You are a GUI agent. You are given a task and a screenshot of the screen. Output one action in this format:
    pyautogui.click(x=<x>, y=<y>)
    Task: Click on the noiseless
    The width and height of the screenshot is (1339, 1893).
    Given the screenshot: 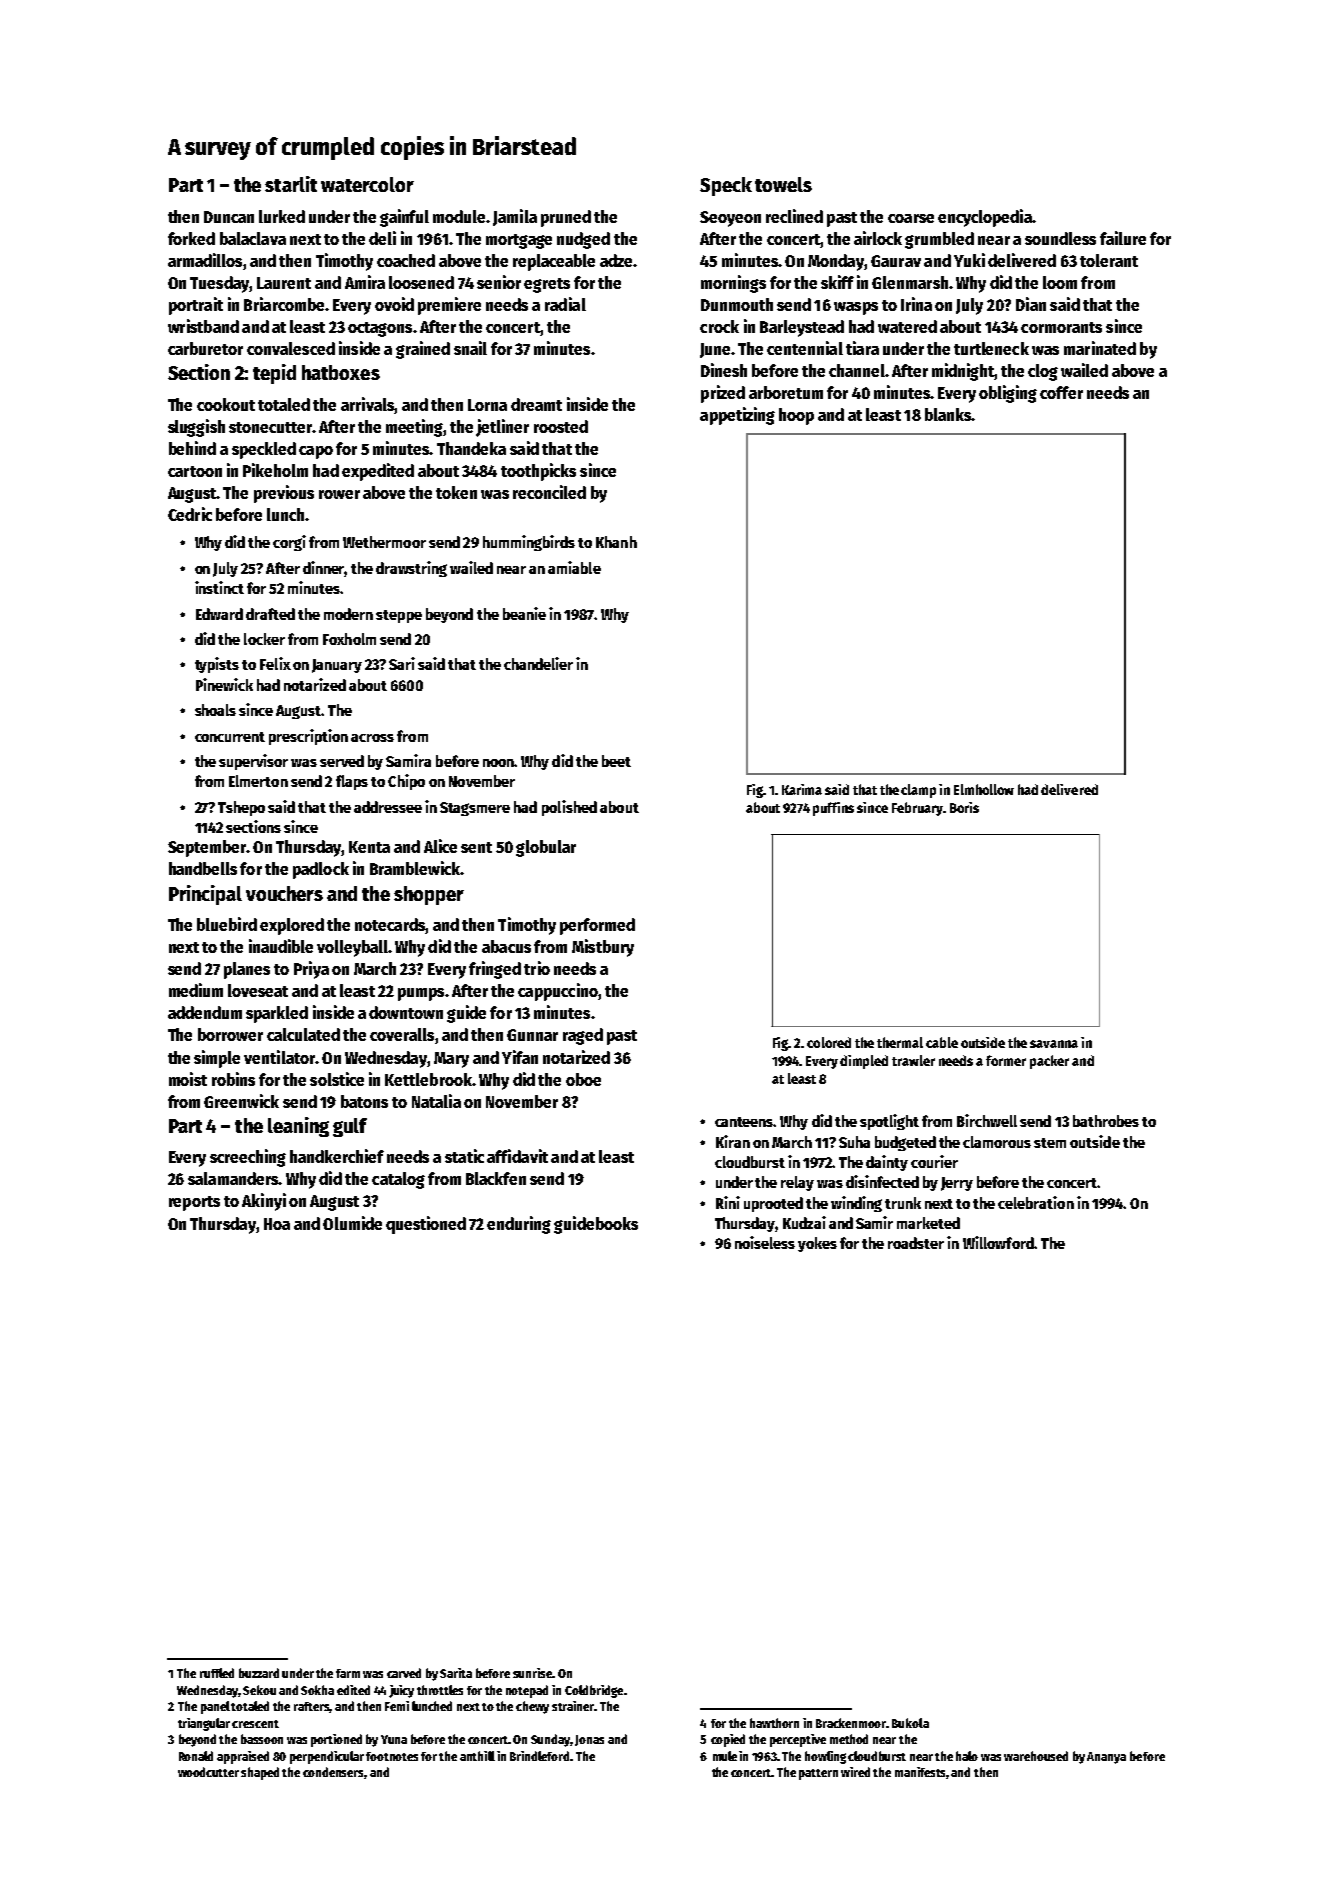 What is the action you would take?
    pyautogui.click(x=765, y=1242)
